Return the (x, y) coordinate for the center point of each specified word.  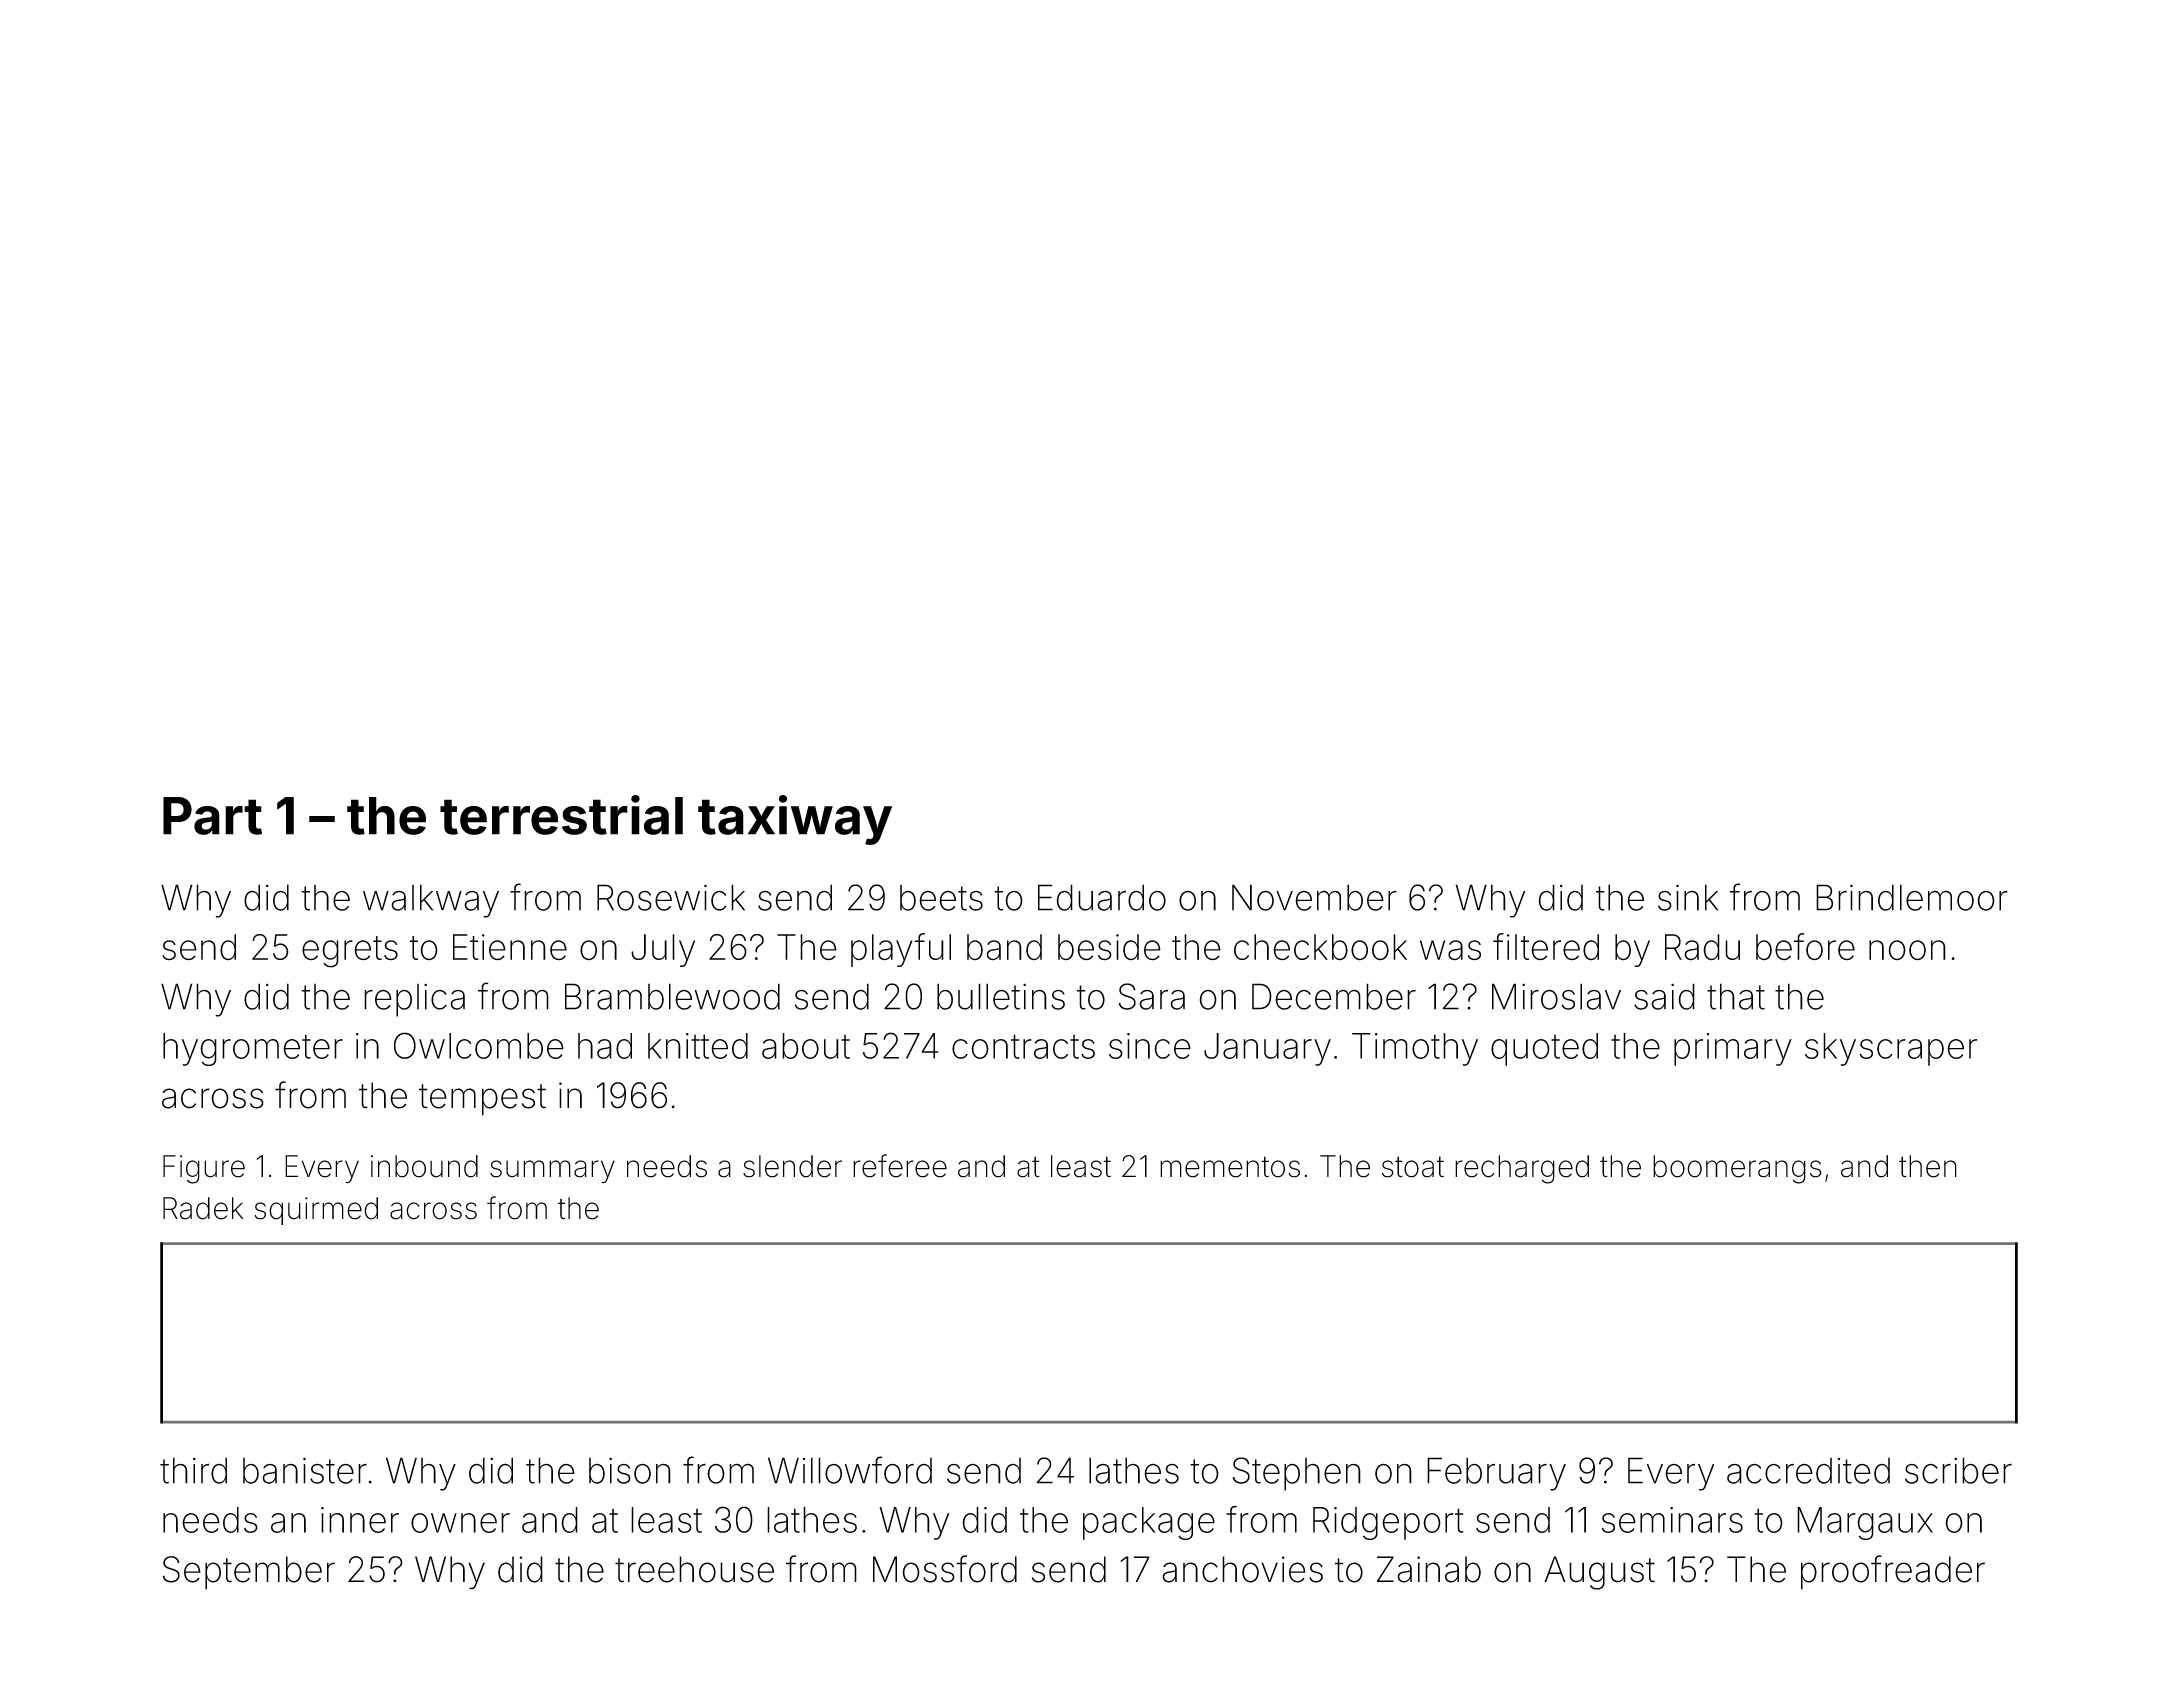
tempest (482, 1100)
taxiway (795, 820)
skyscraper (1891, 1049)
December (1334, 996)
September (248, 1573)
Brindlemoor (1912, 897)
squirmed (316, 1211)
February (1496, 1474)
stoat (1413, 1167)
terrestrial (561, 815)
